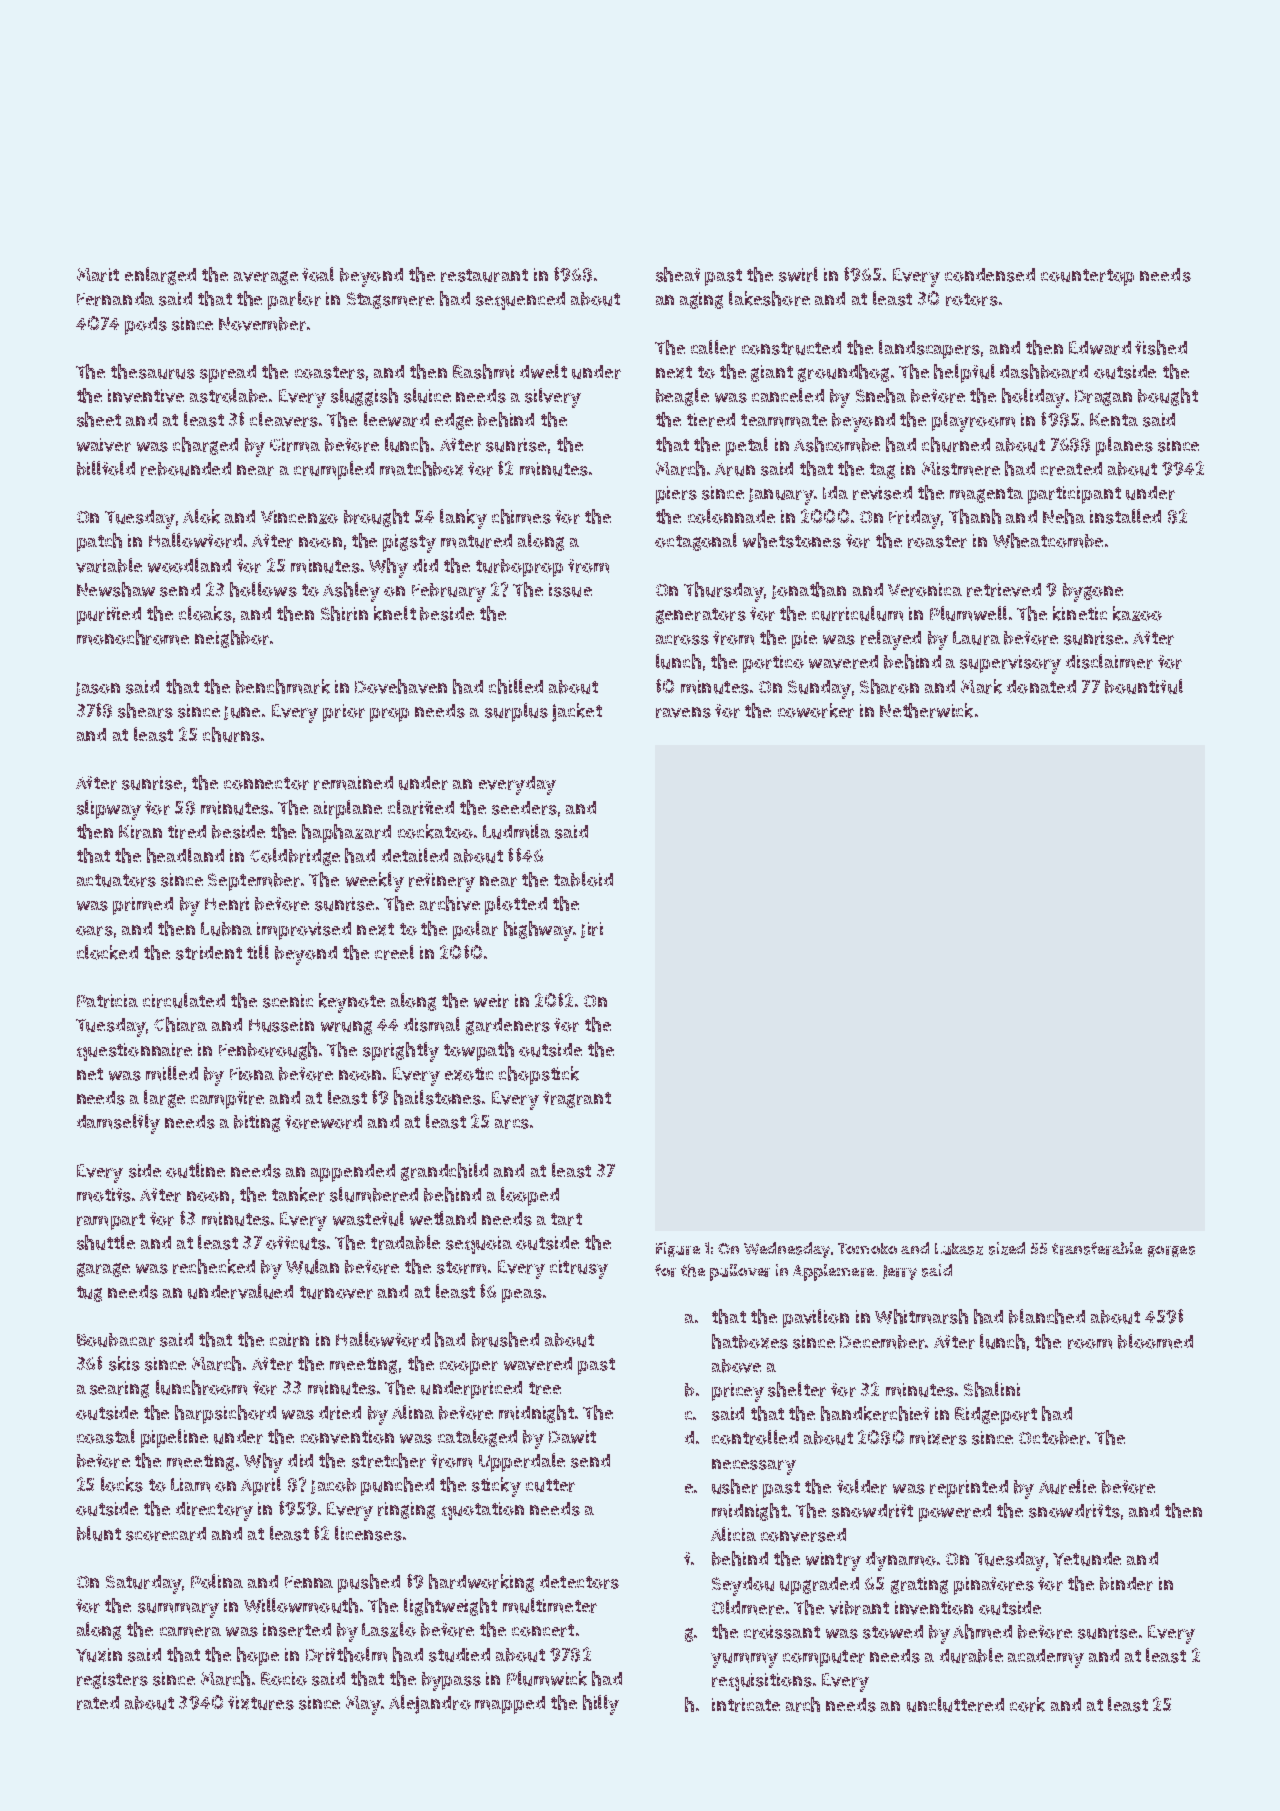  I want to click on locks, so click(122, 1484).
